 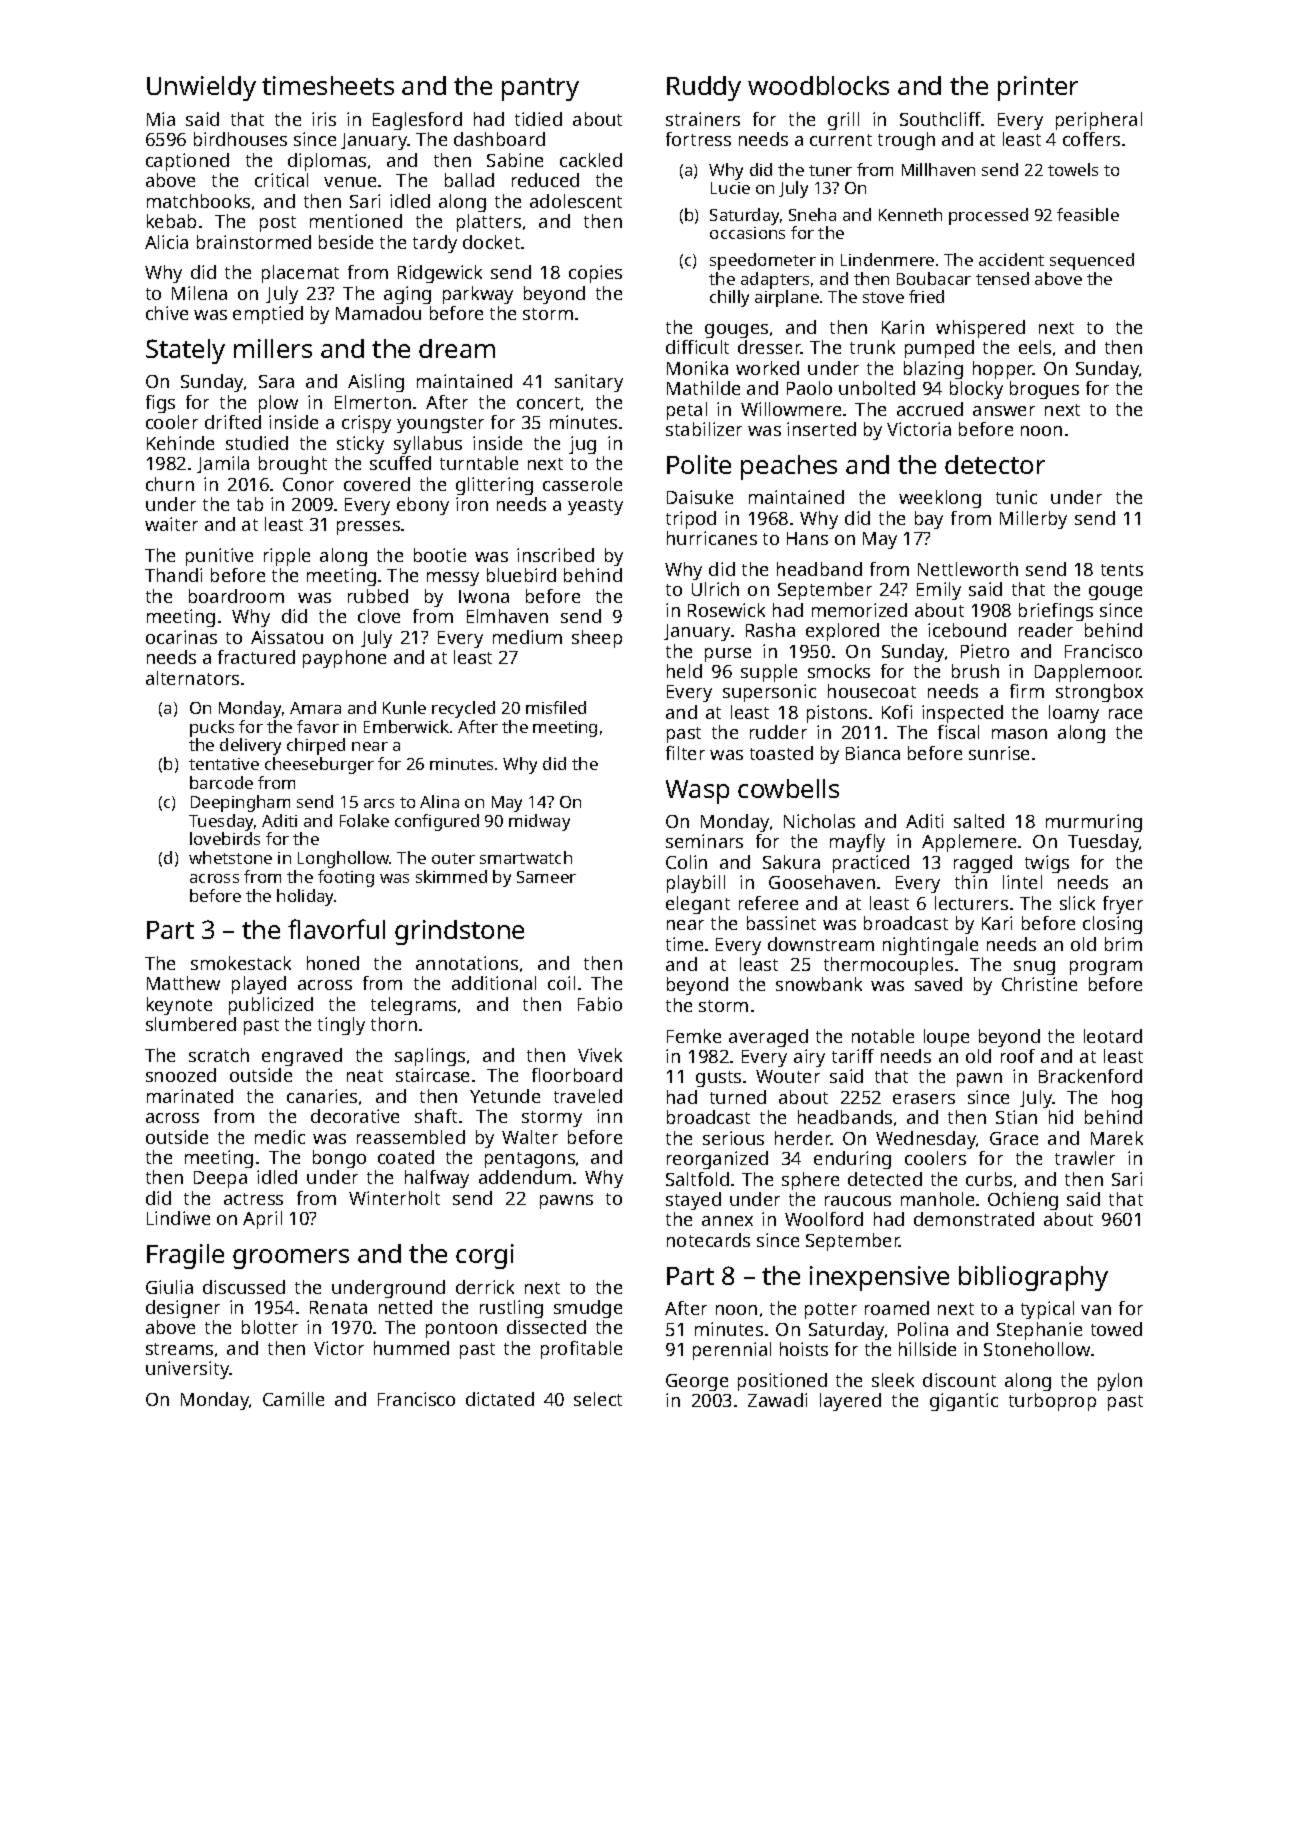 I want to click on Eaglesford, so click(x=417, y=121).
